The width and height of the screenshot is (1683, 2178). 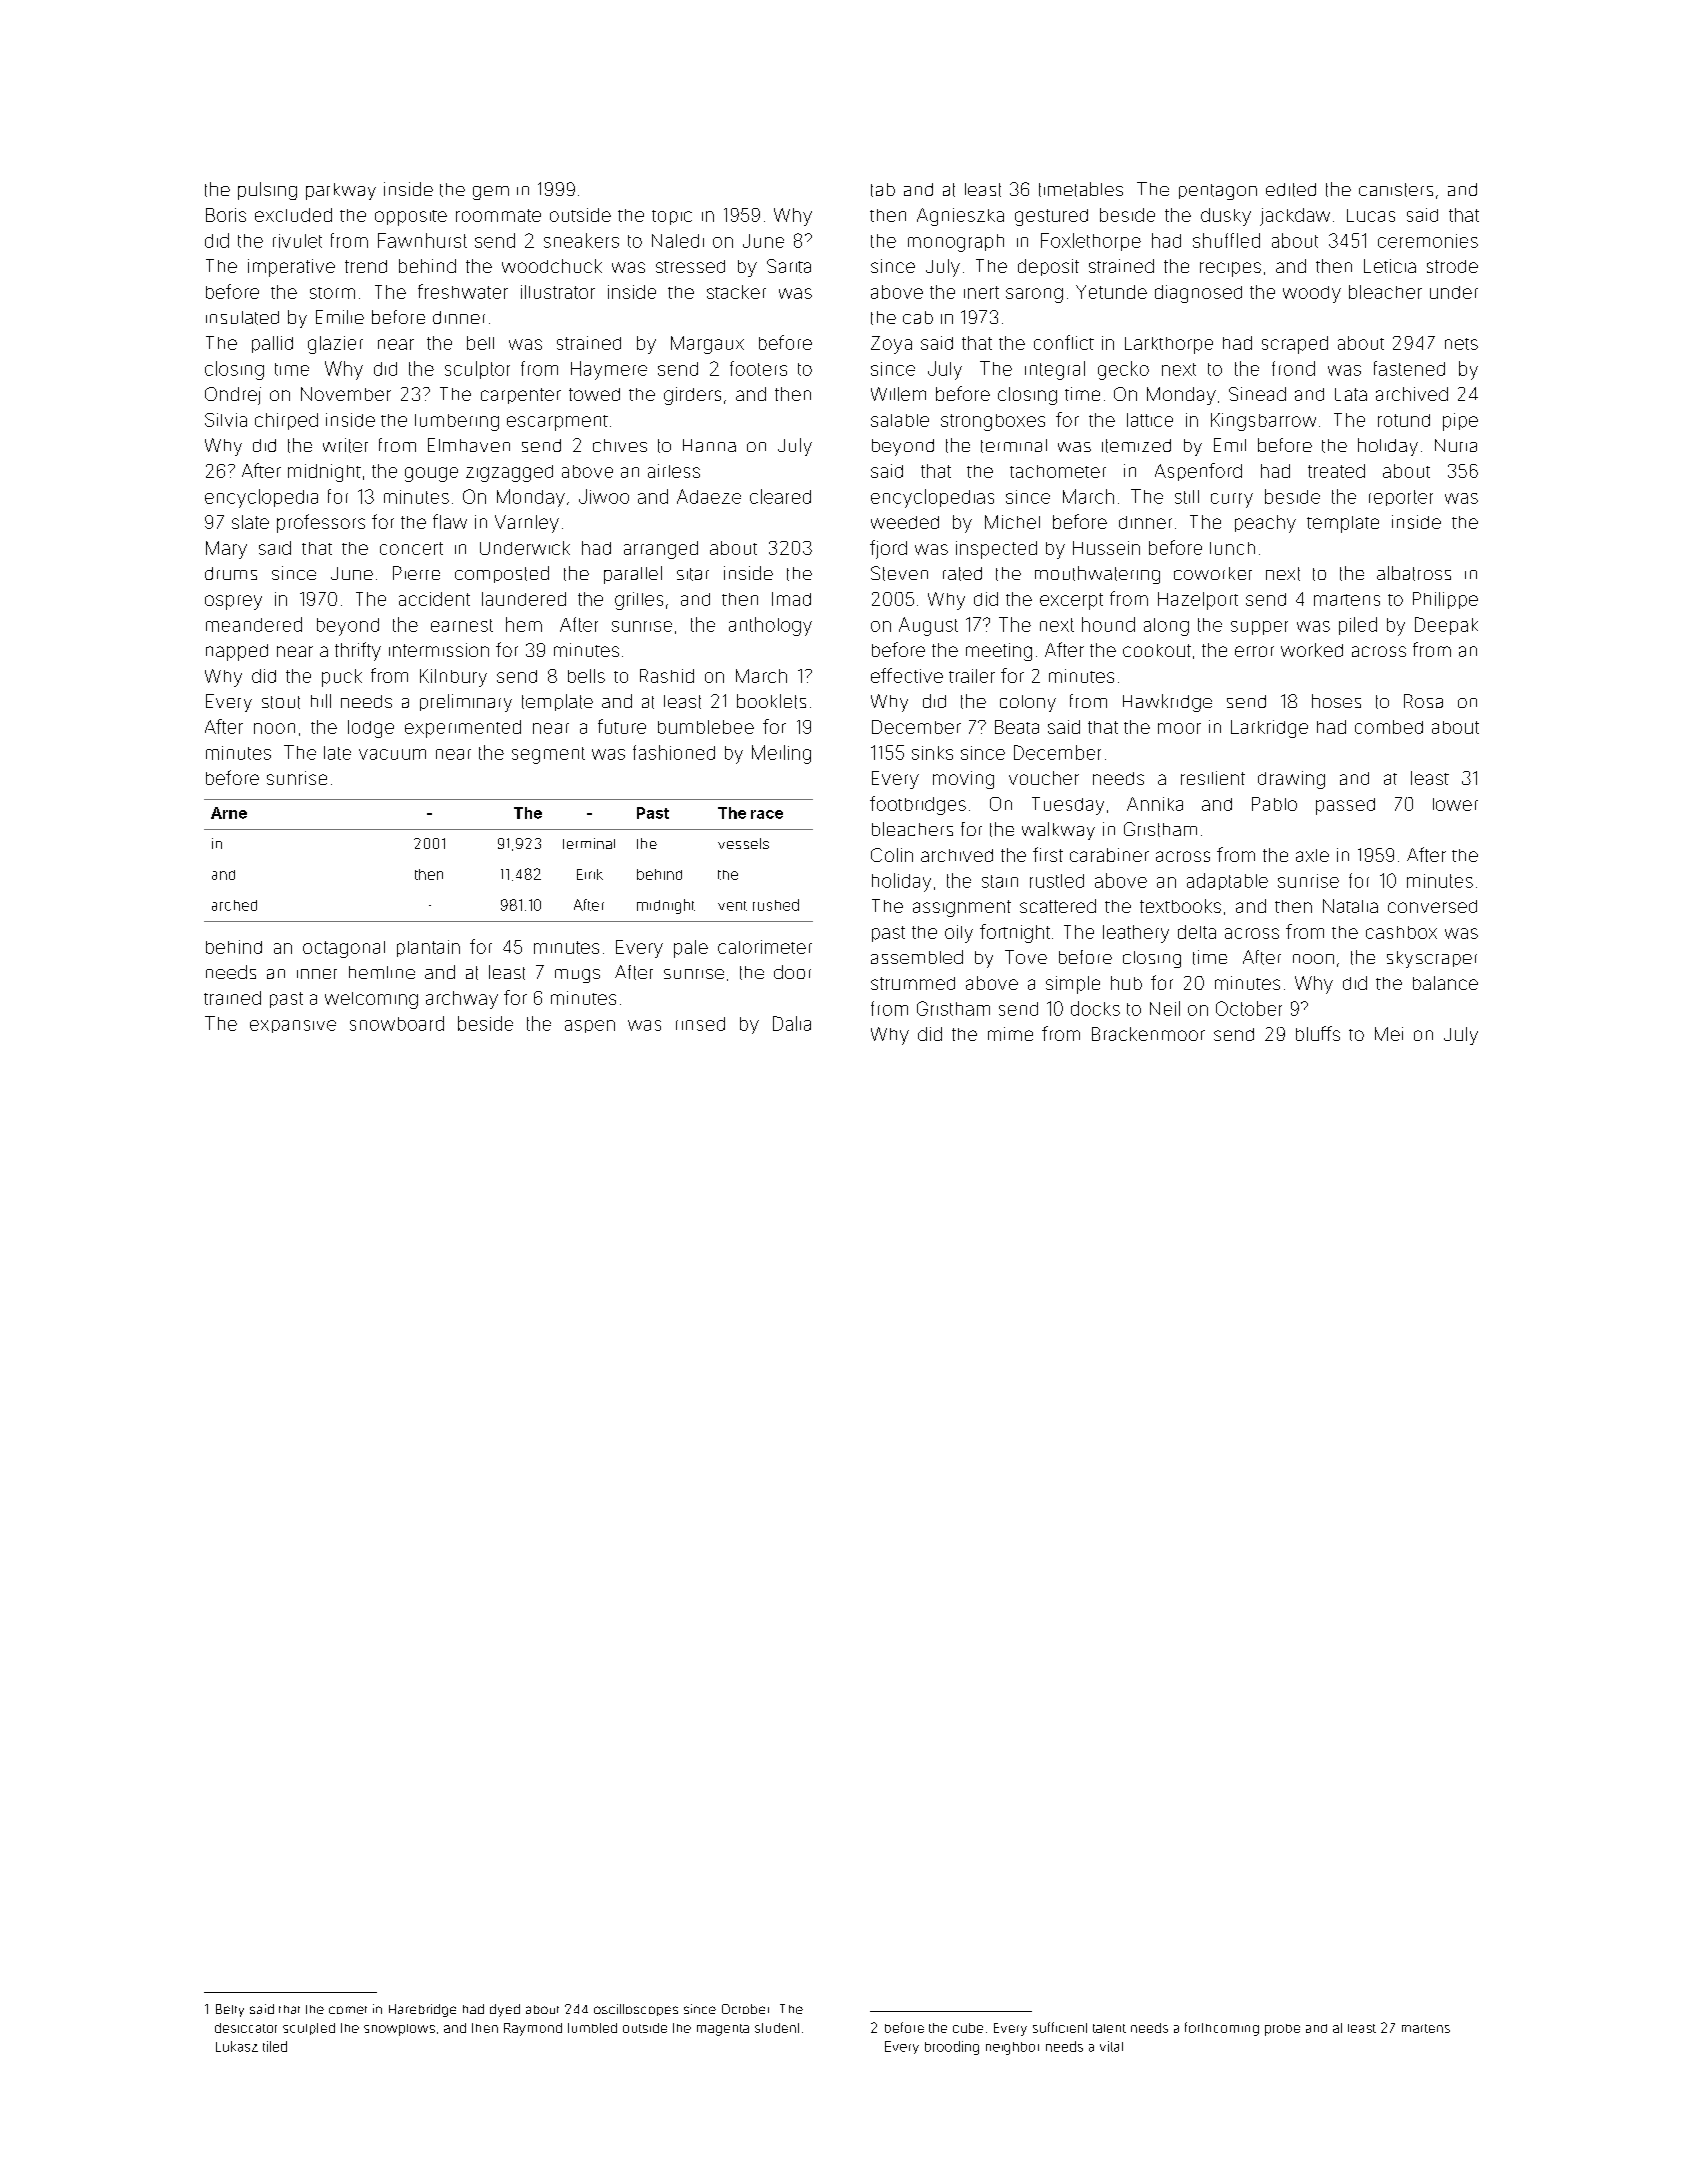 What do you see at coordinates (272, 344) in the screenshot?
I see `pallid` at bounding box center [272, 344].
